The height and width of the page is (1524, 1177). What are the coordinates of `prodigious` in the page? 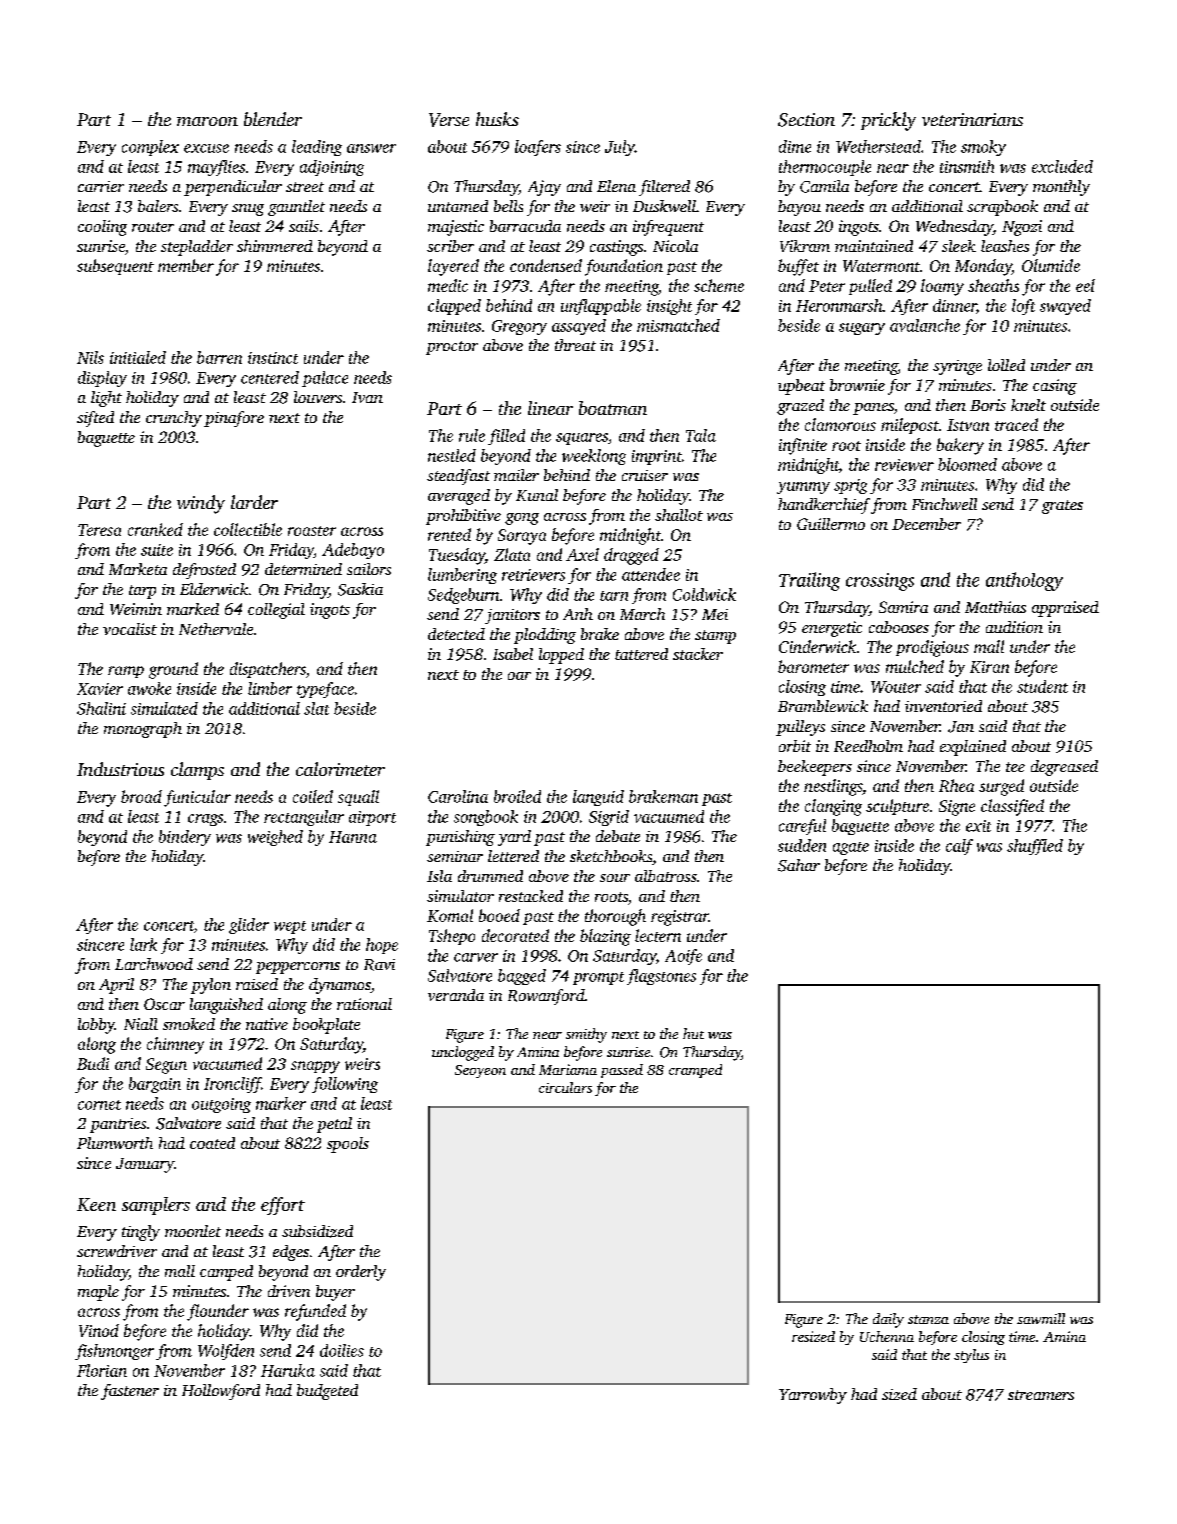 It's located at (932, 648).
